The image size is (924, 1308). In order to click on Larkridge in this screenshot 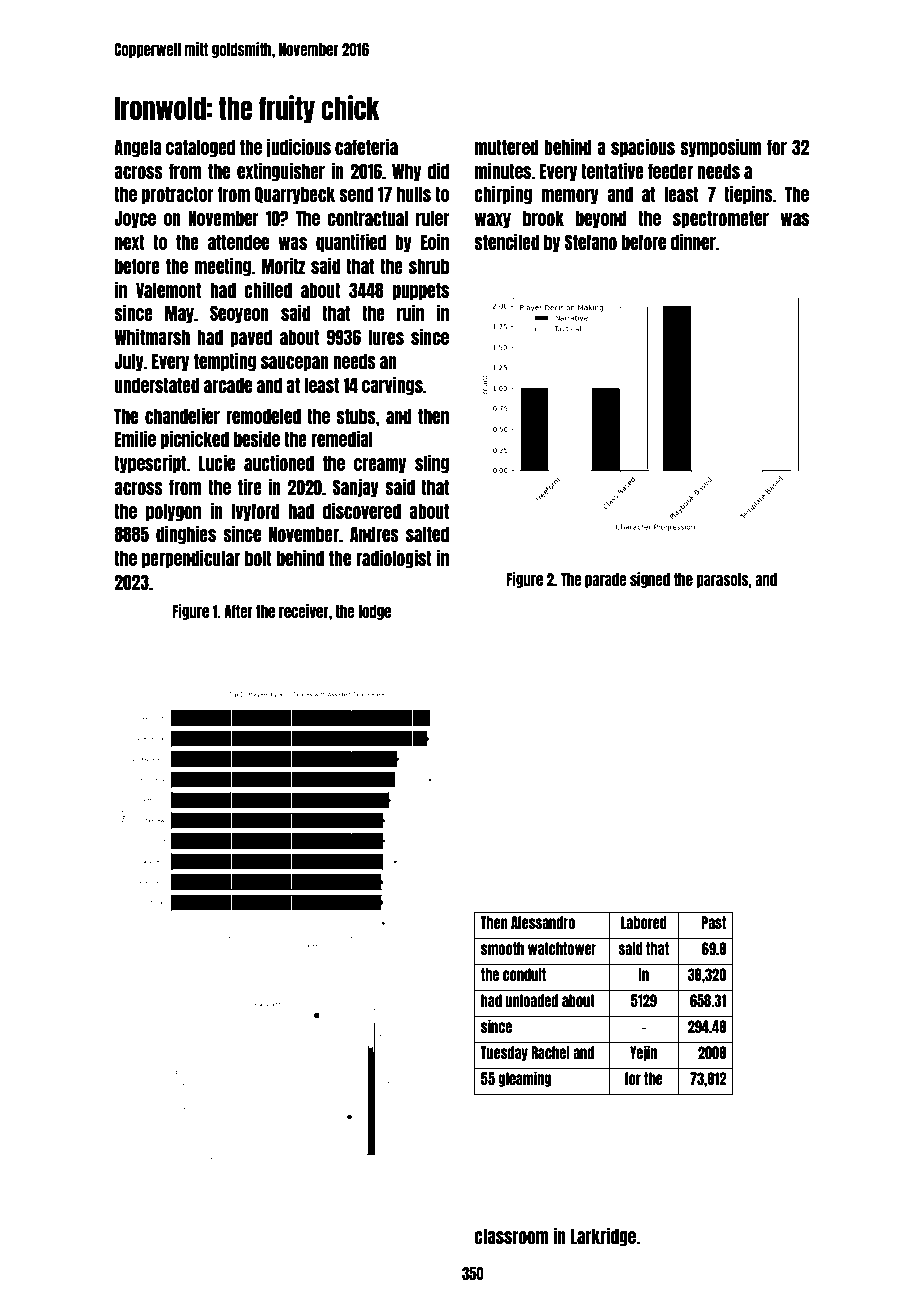, I will do `click(603, 1236)`.
